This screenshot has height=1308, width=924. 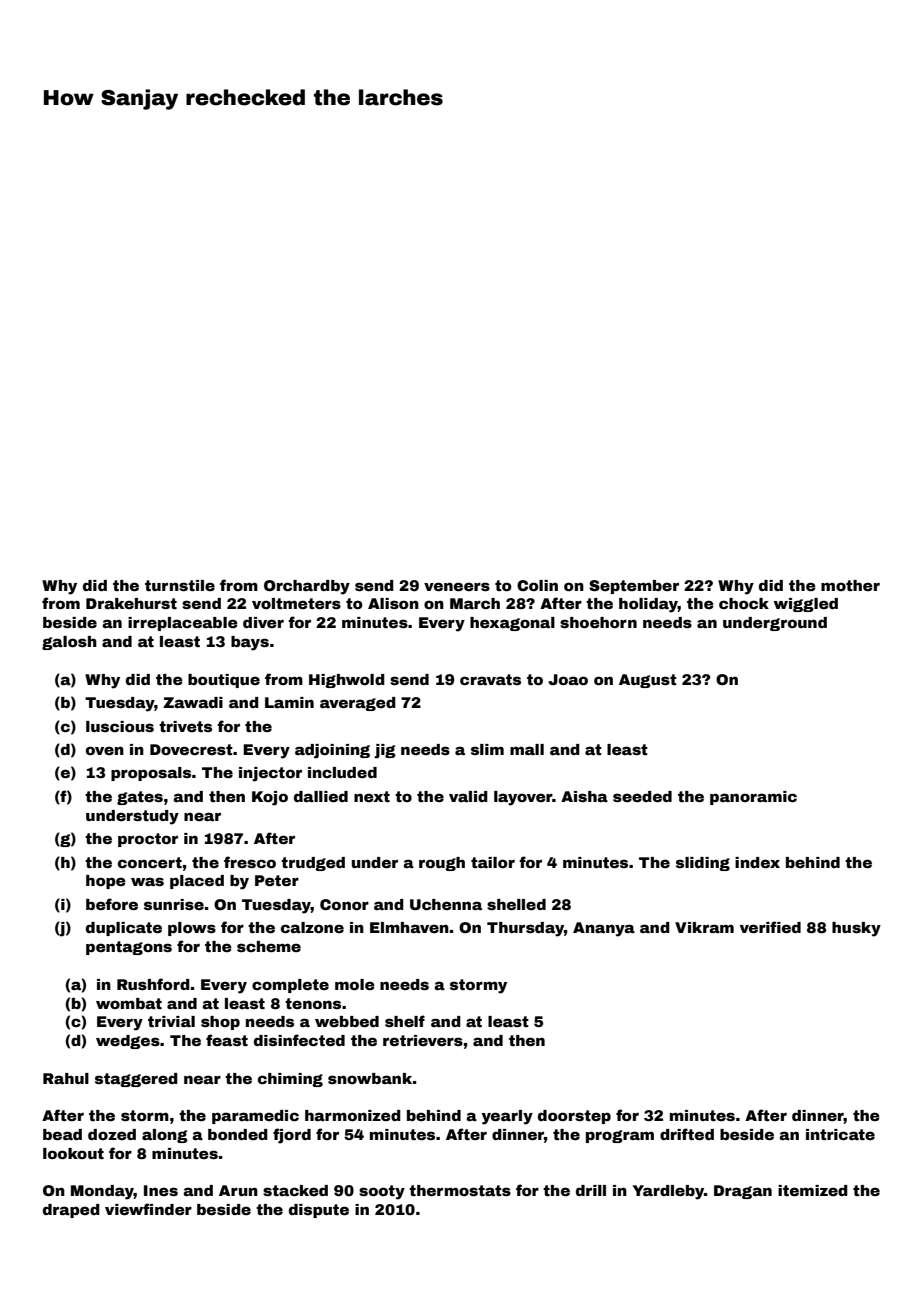 What do you see at coordinates (393, 603) in the screenshot?
I see `Alison` at bounding box center [393, 603].
